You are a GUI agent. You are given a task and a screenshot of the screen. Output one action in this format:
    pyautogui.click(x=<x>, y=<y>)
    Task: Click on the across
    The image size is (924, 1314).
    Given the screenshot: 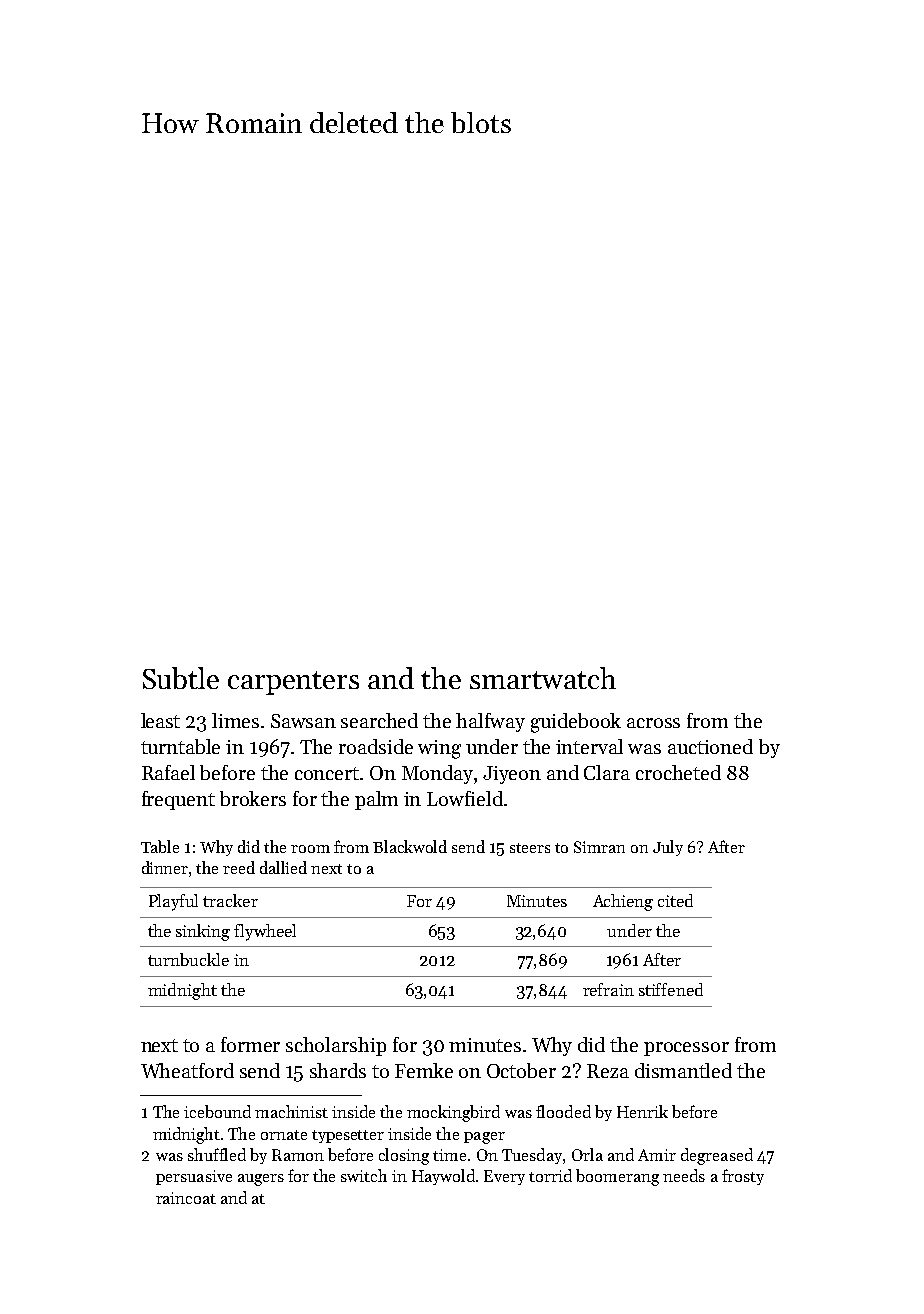 What is the action you would take?
    pyautogui.click(x=653, y=723)
